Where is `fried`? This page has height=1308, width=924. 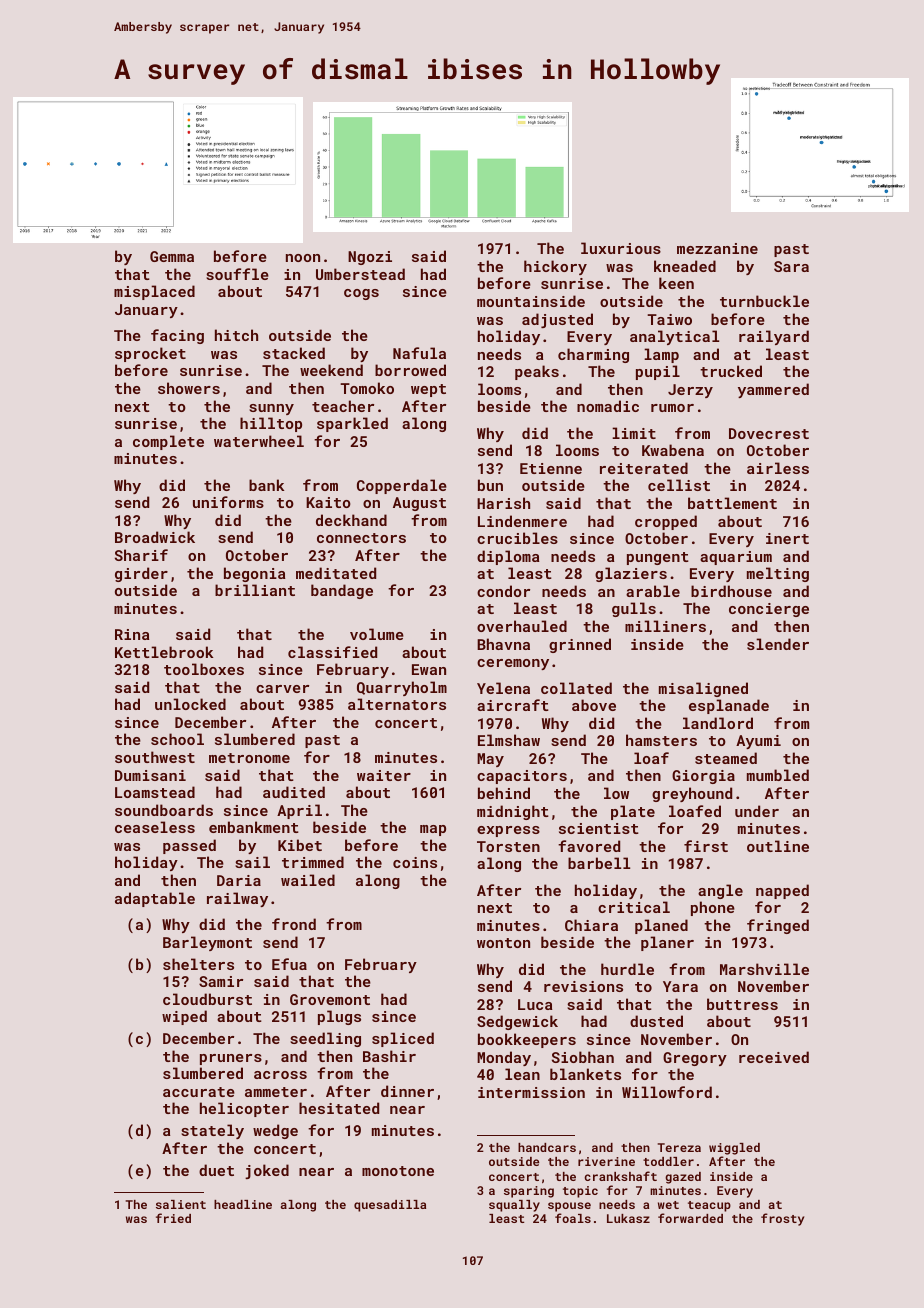
fried is located at coordinates (173, 1218).
